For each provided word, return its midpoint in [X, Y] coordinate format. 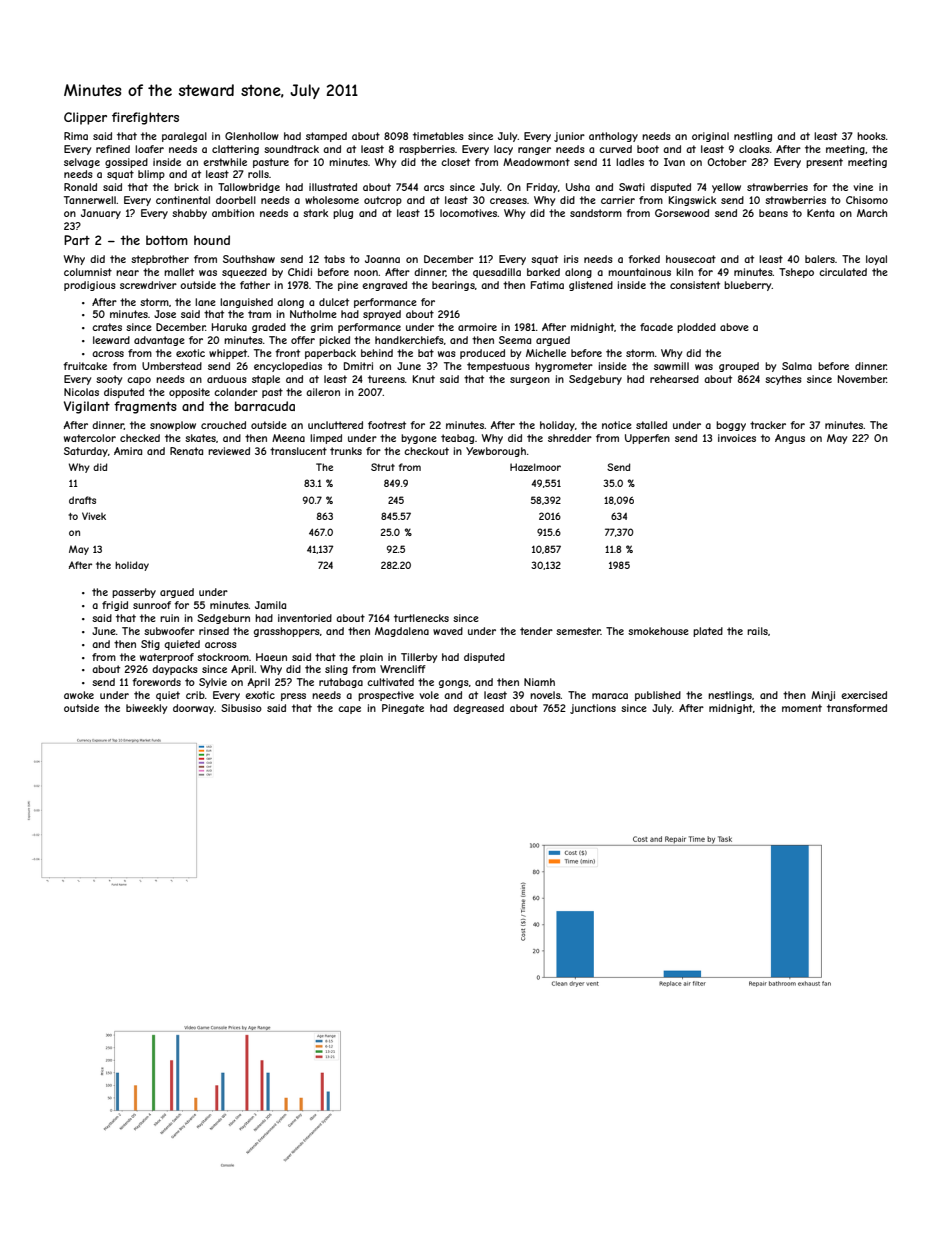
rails [757, 631]
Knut [424, 379]
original [710, 137]
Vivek [94, 516]
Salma [797, 366]
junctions [593, 709]
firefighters [145, 118]
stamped [326, 137]
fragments [145, 407]
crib [195, 695]
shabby [189, 214]
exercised [864, 695]
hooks [871, 136]
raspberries [427, 150]
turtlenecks [421, 618]
